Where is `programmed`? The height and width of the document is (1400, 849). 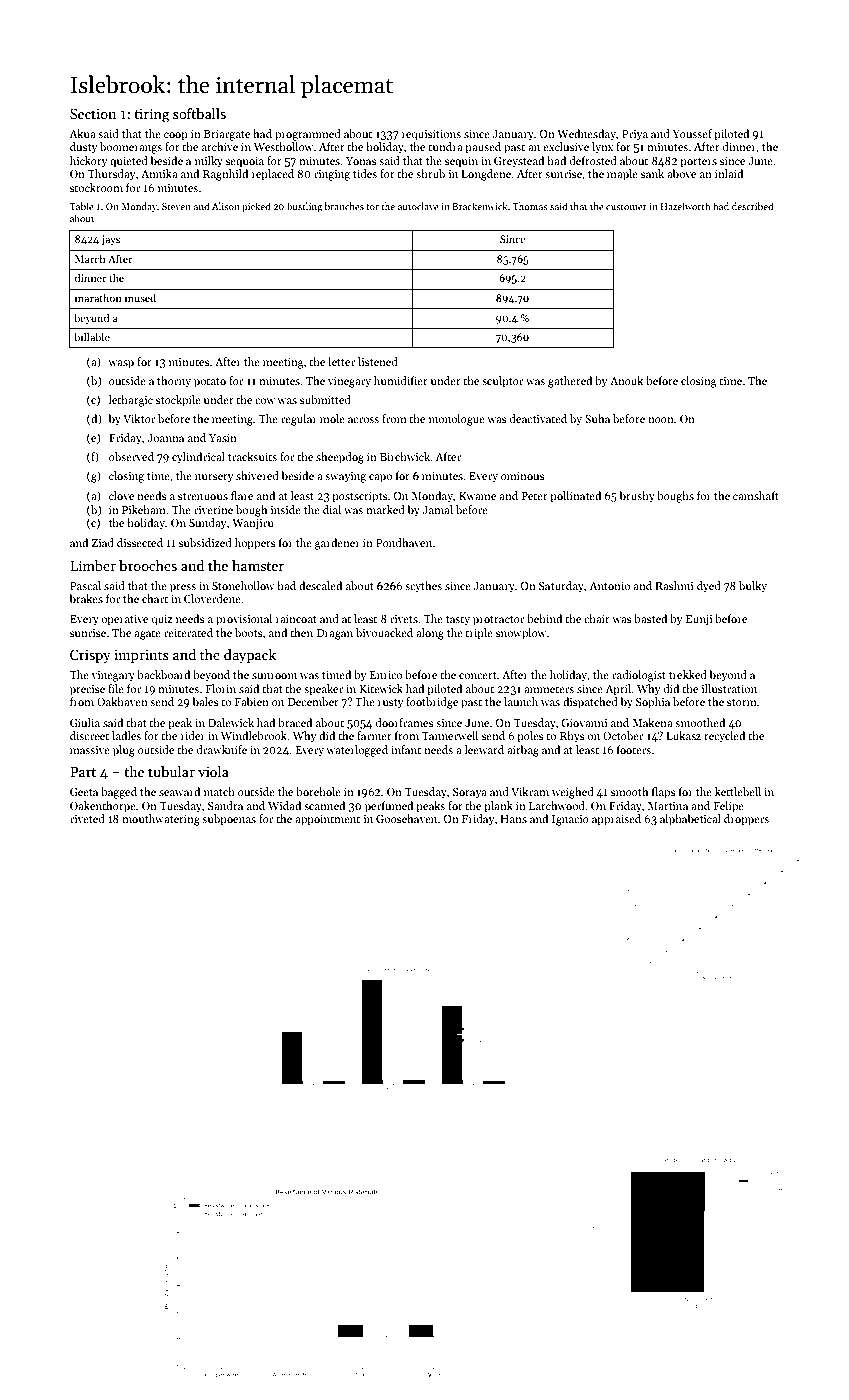 programmed is located at coordinates (308, 135).
